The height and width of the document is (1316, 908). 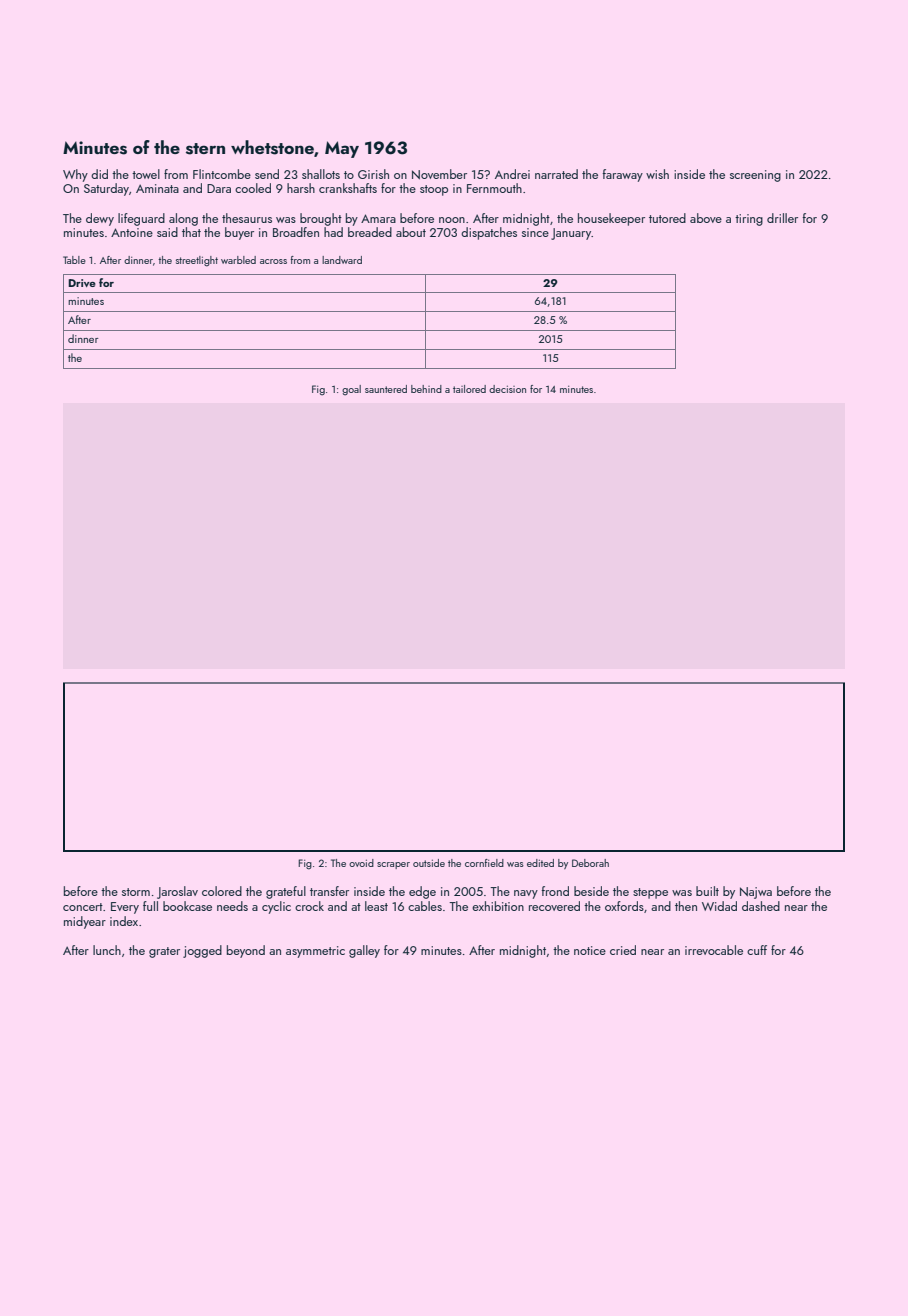 What do you see at coordinates (426, 389) in the document?
I see `behind` at bounding box center [426, 389].
